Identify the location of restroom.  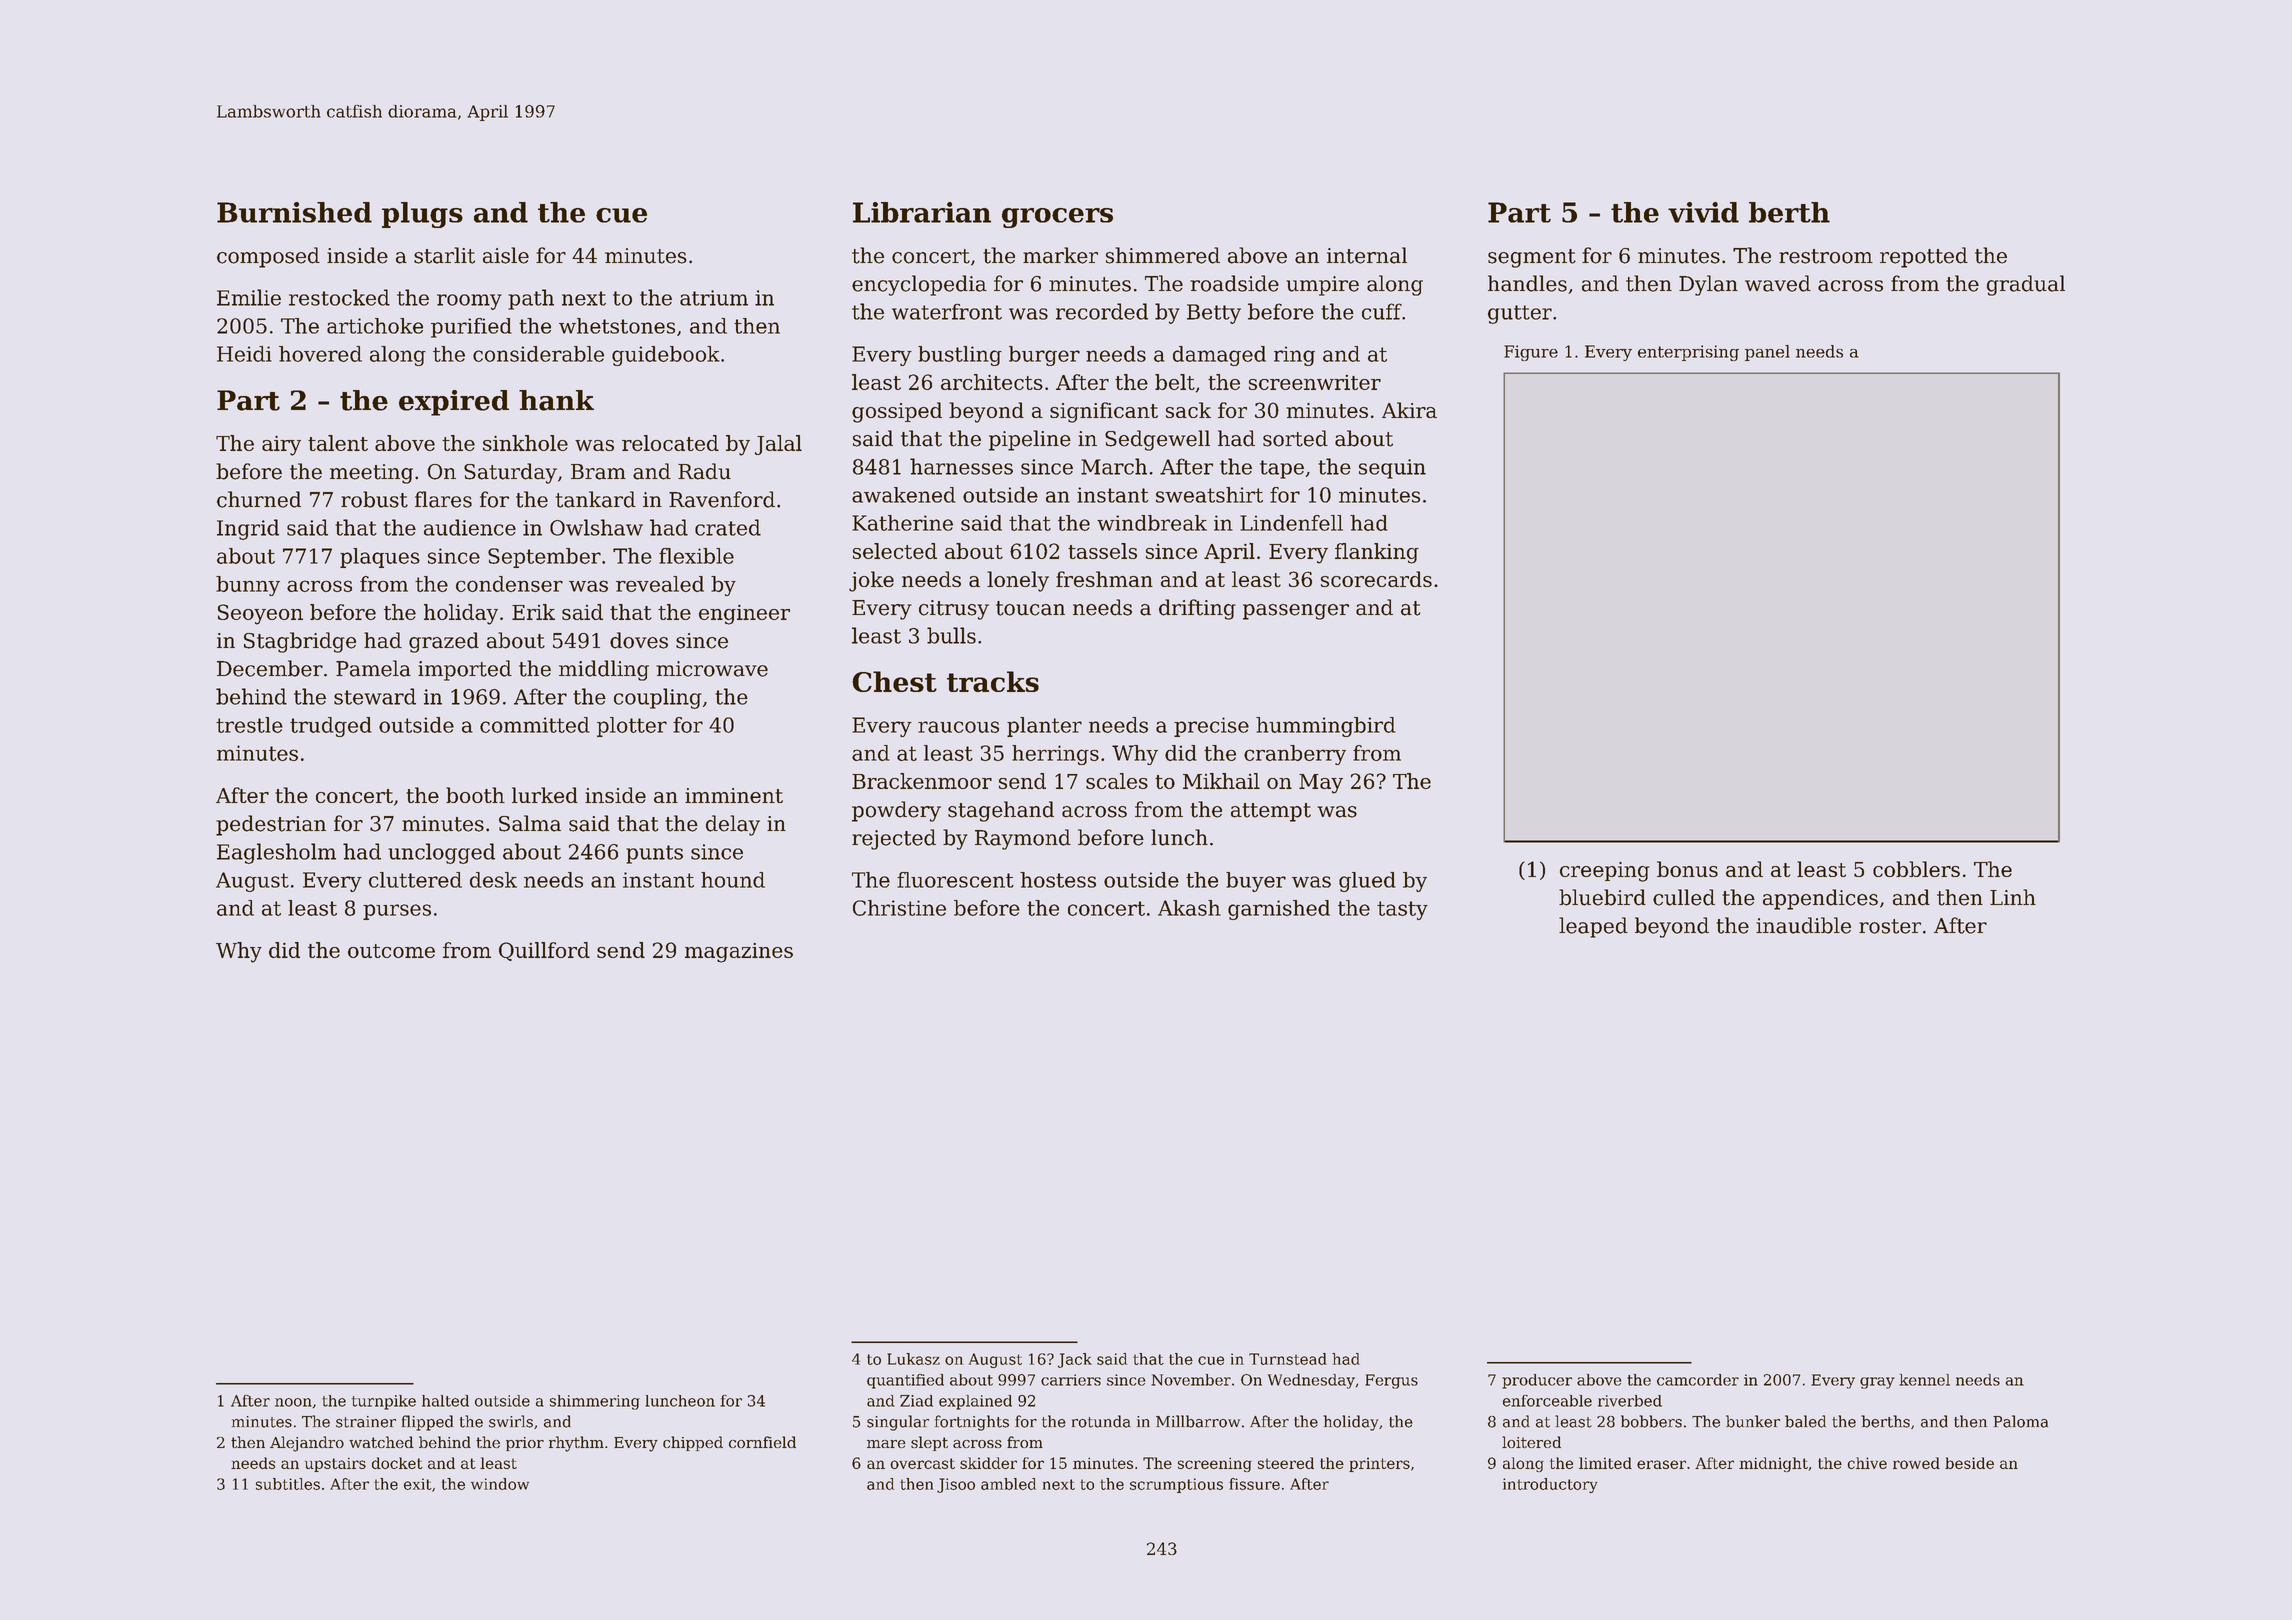
(1826, 256).
